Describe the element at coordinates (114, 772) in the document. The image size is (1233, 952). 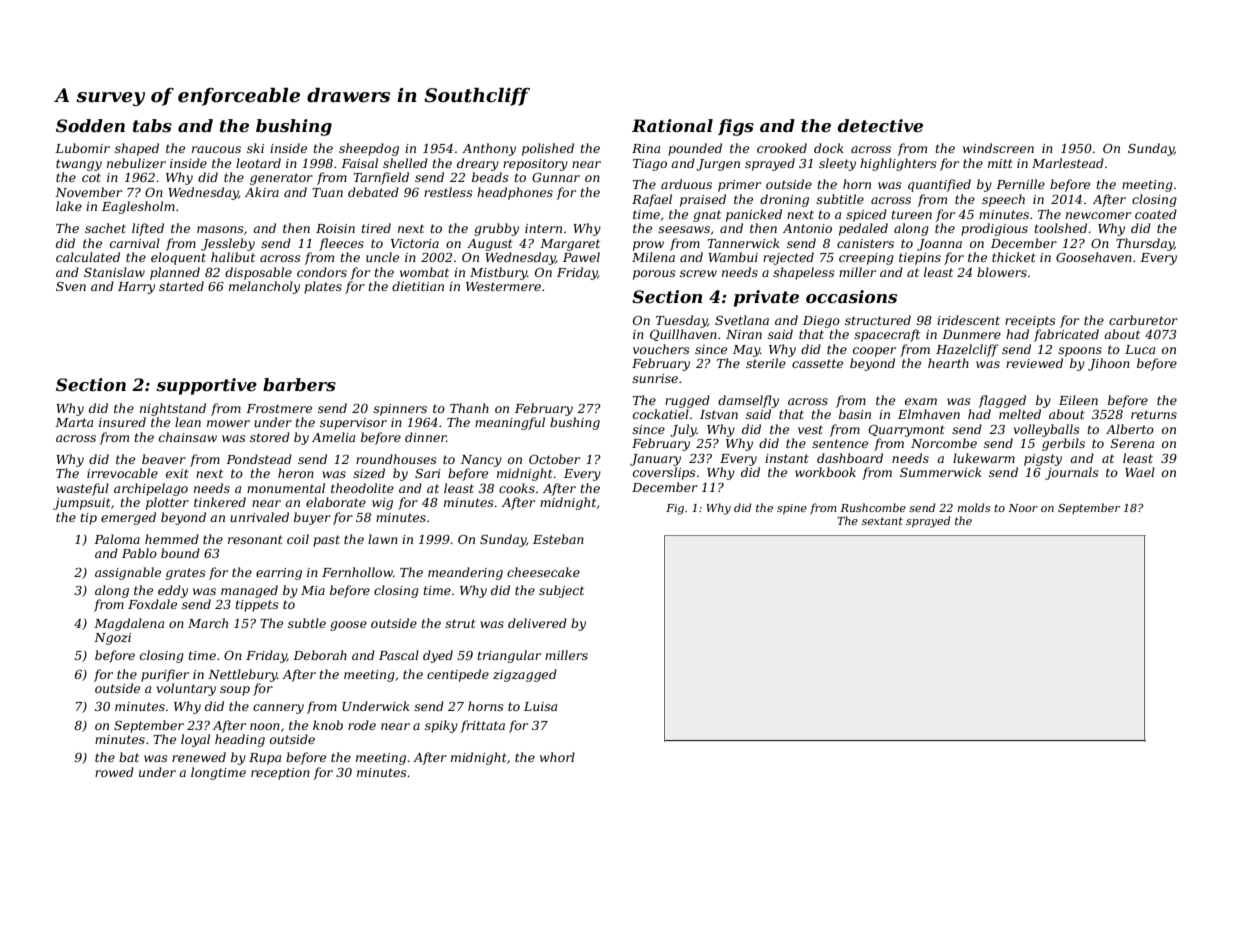
I see `rowed` at that location.
